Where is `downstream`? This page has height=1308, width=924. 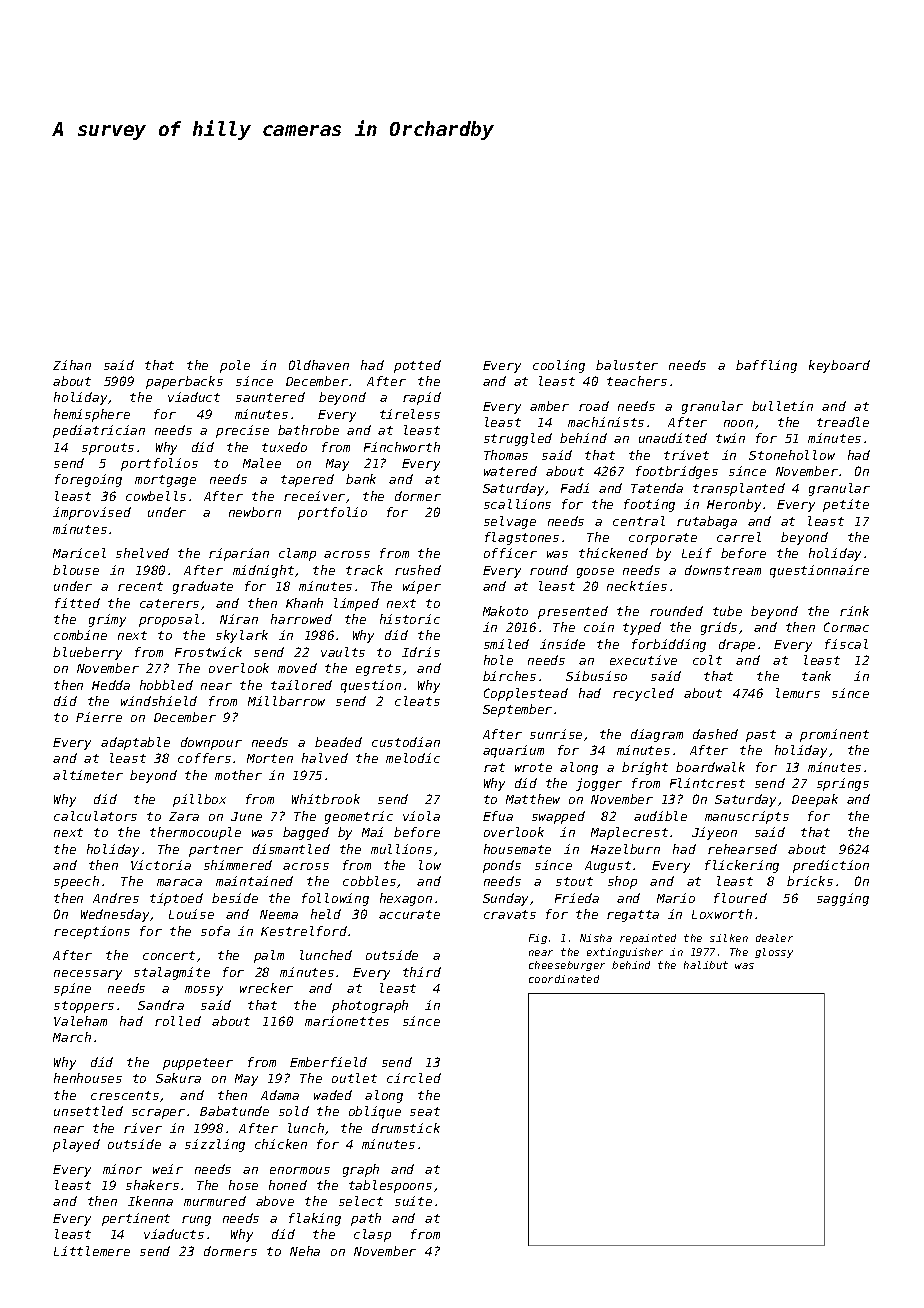 downstream is located at coordinates (723, 570).
